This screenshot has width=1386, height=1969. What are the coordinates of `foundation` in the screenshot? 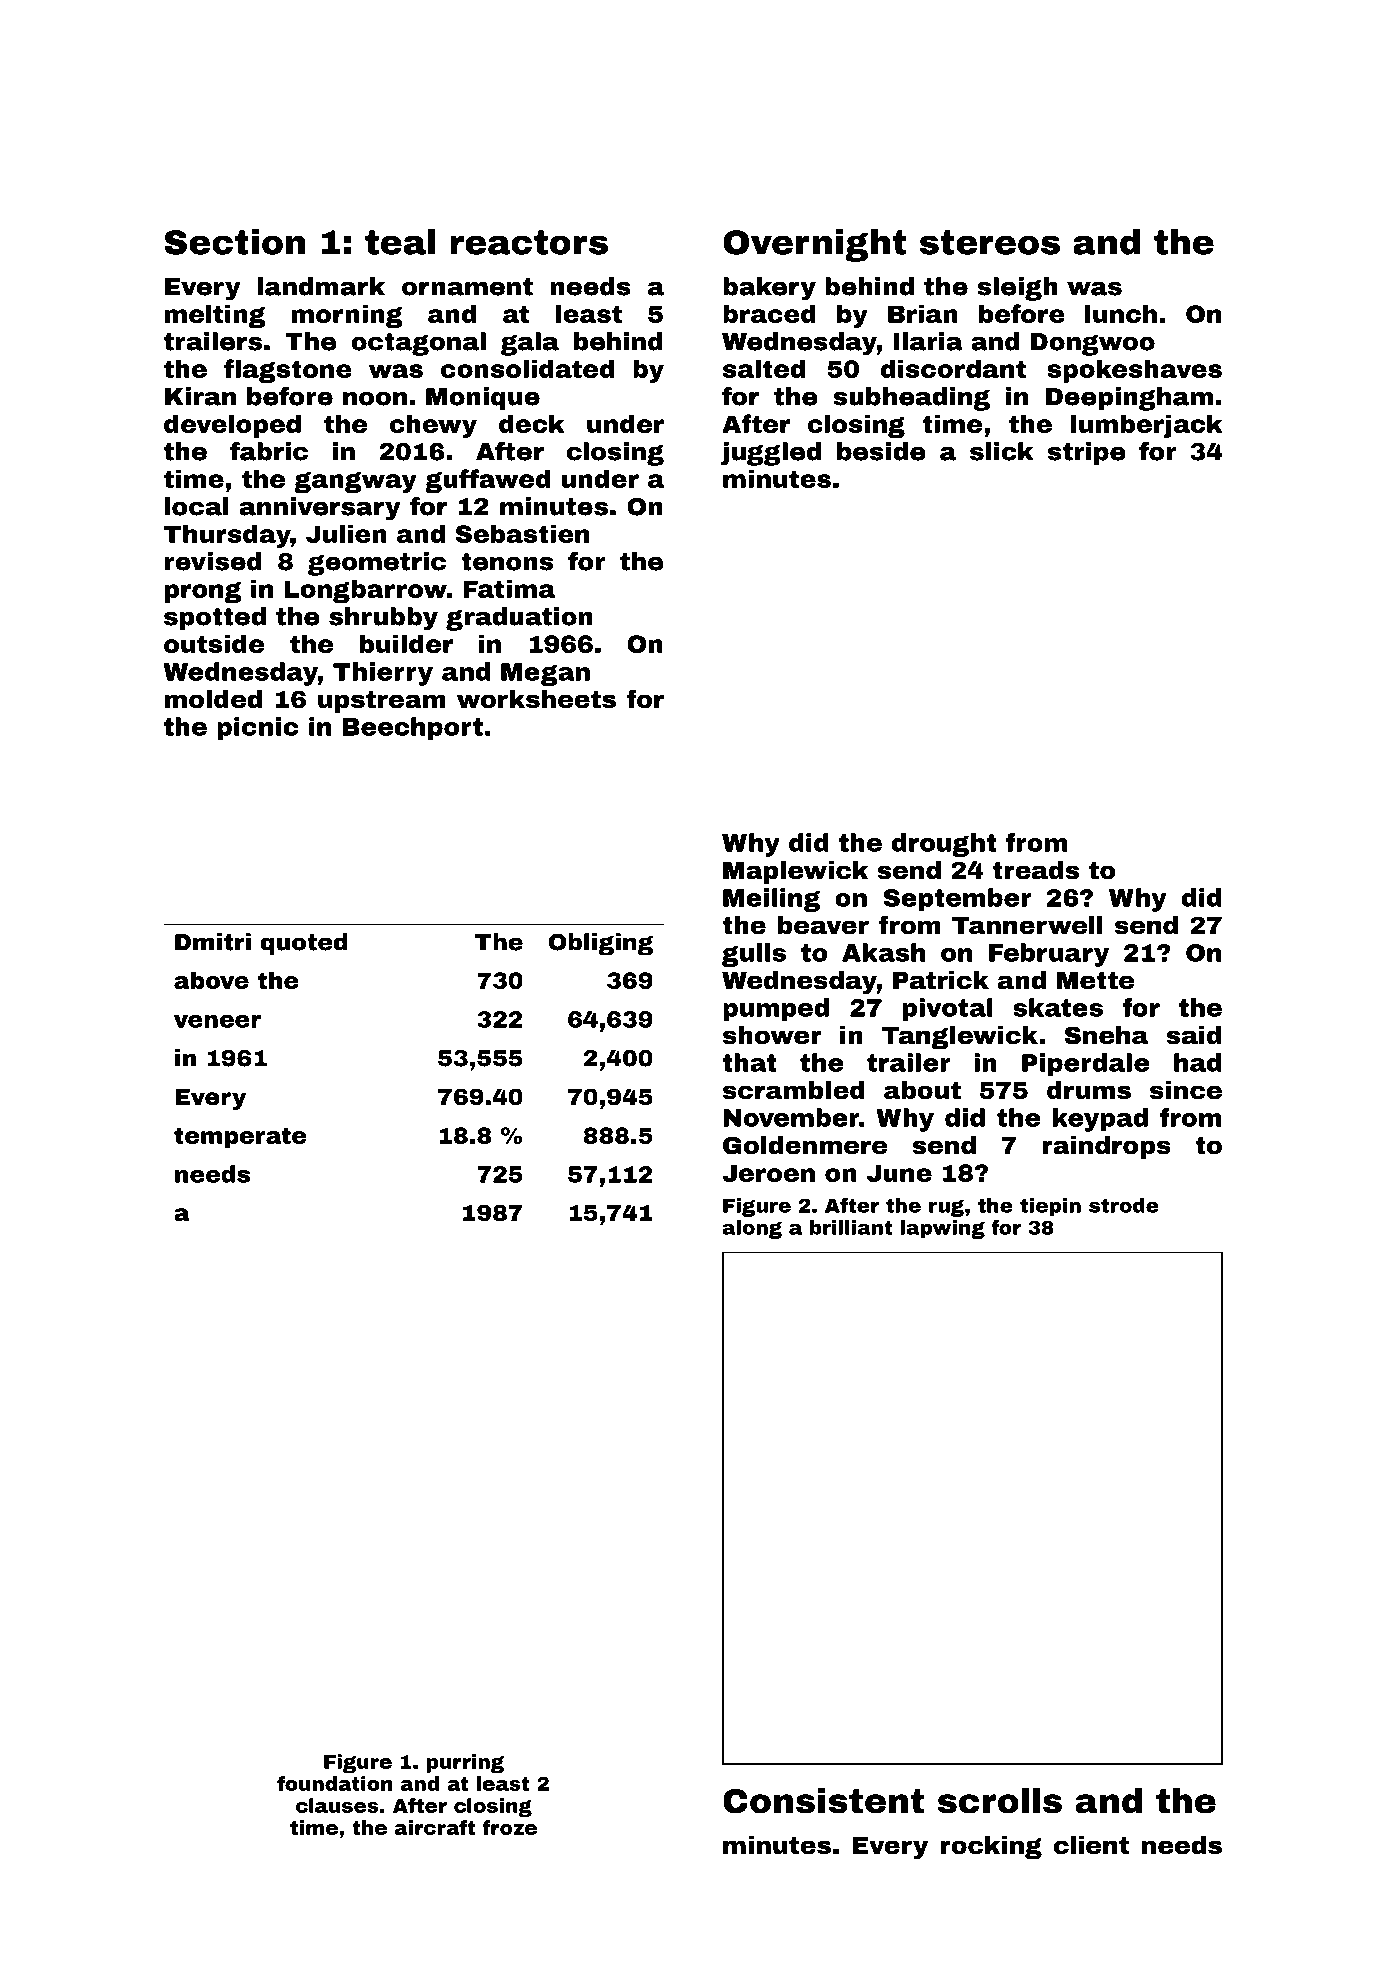 It's located at (334, 1783).
